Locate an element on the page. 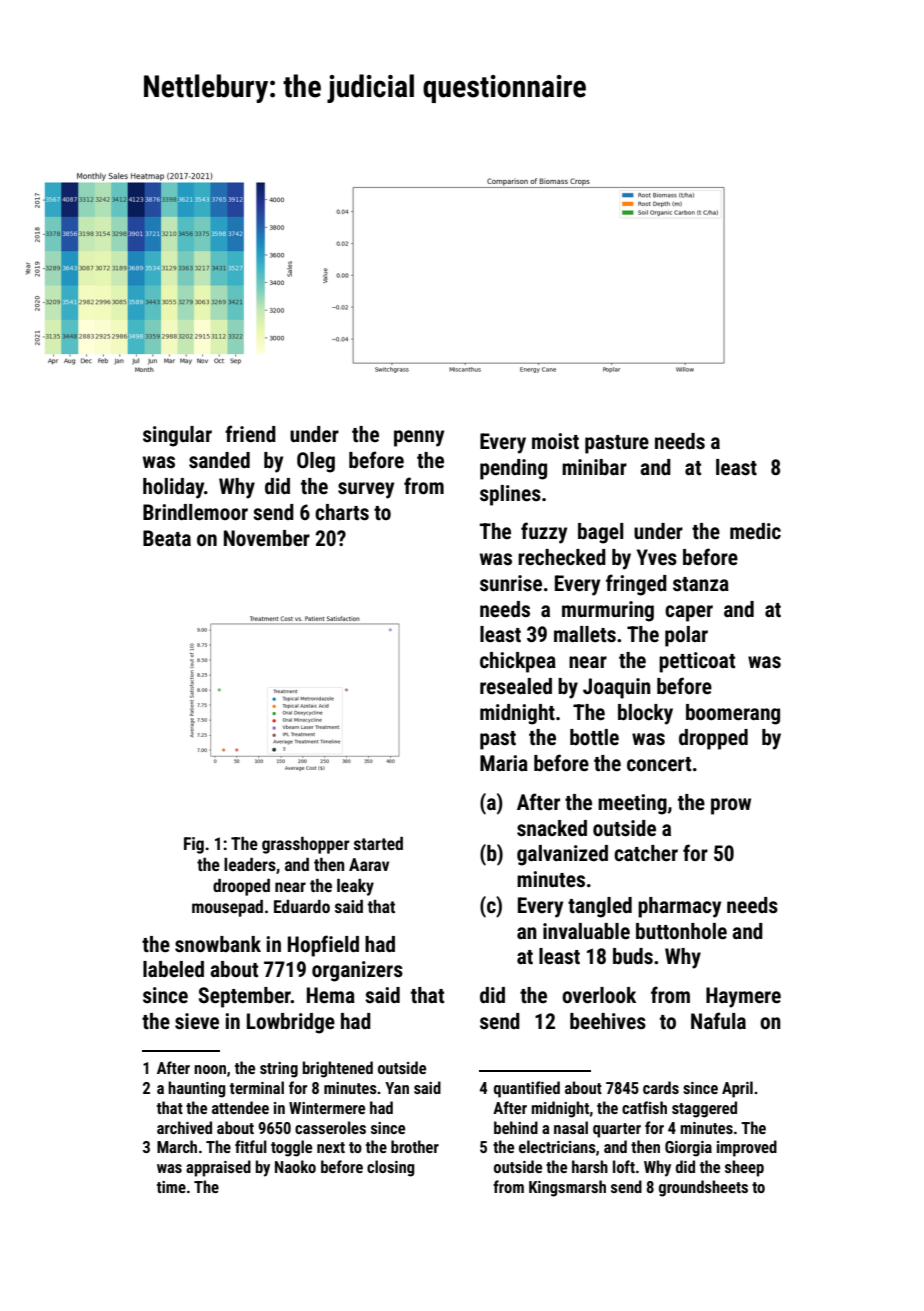 The image size is (924, 1311). penny is located at coordinates (419, 438).
